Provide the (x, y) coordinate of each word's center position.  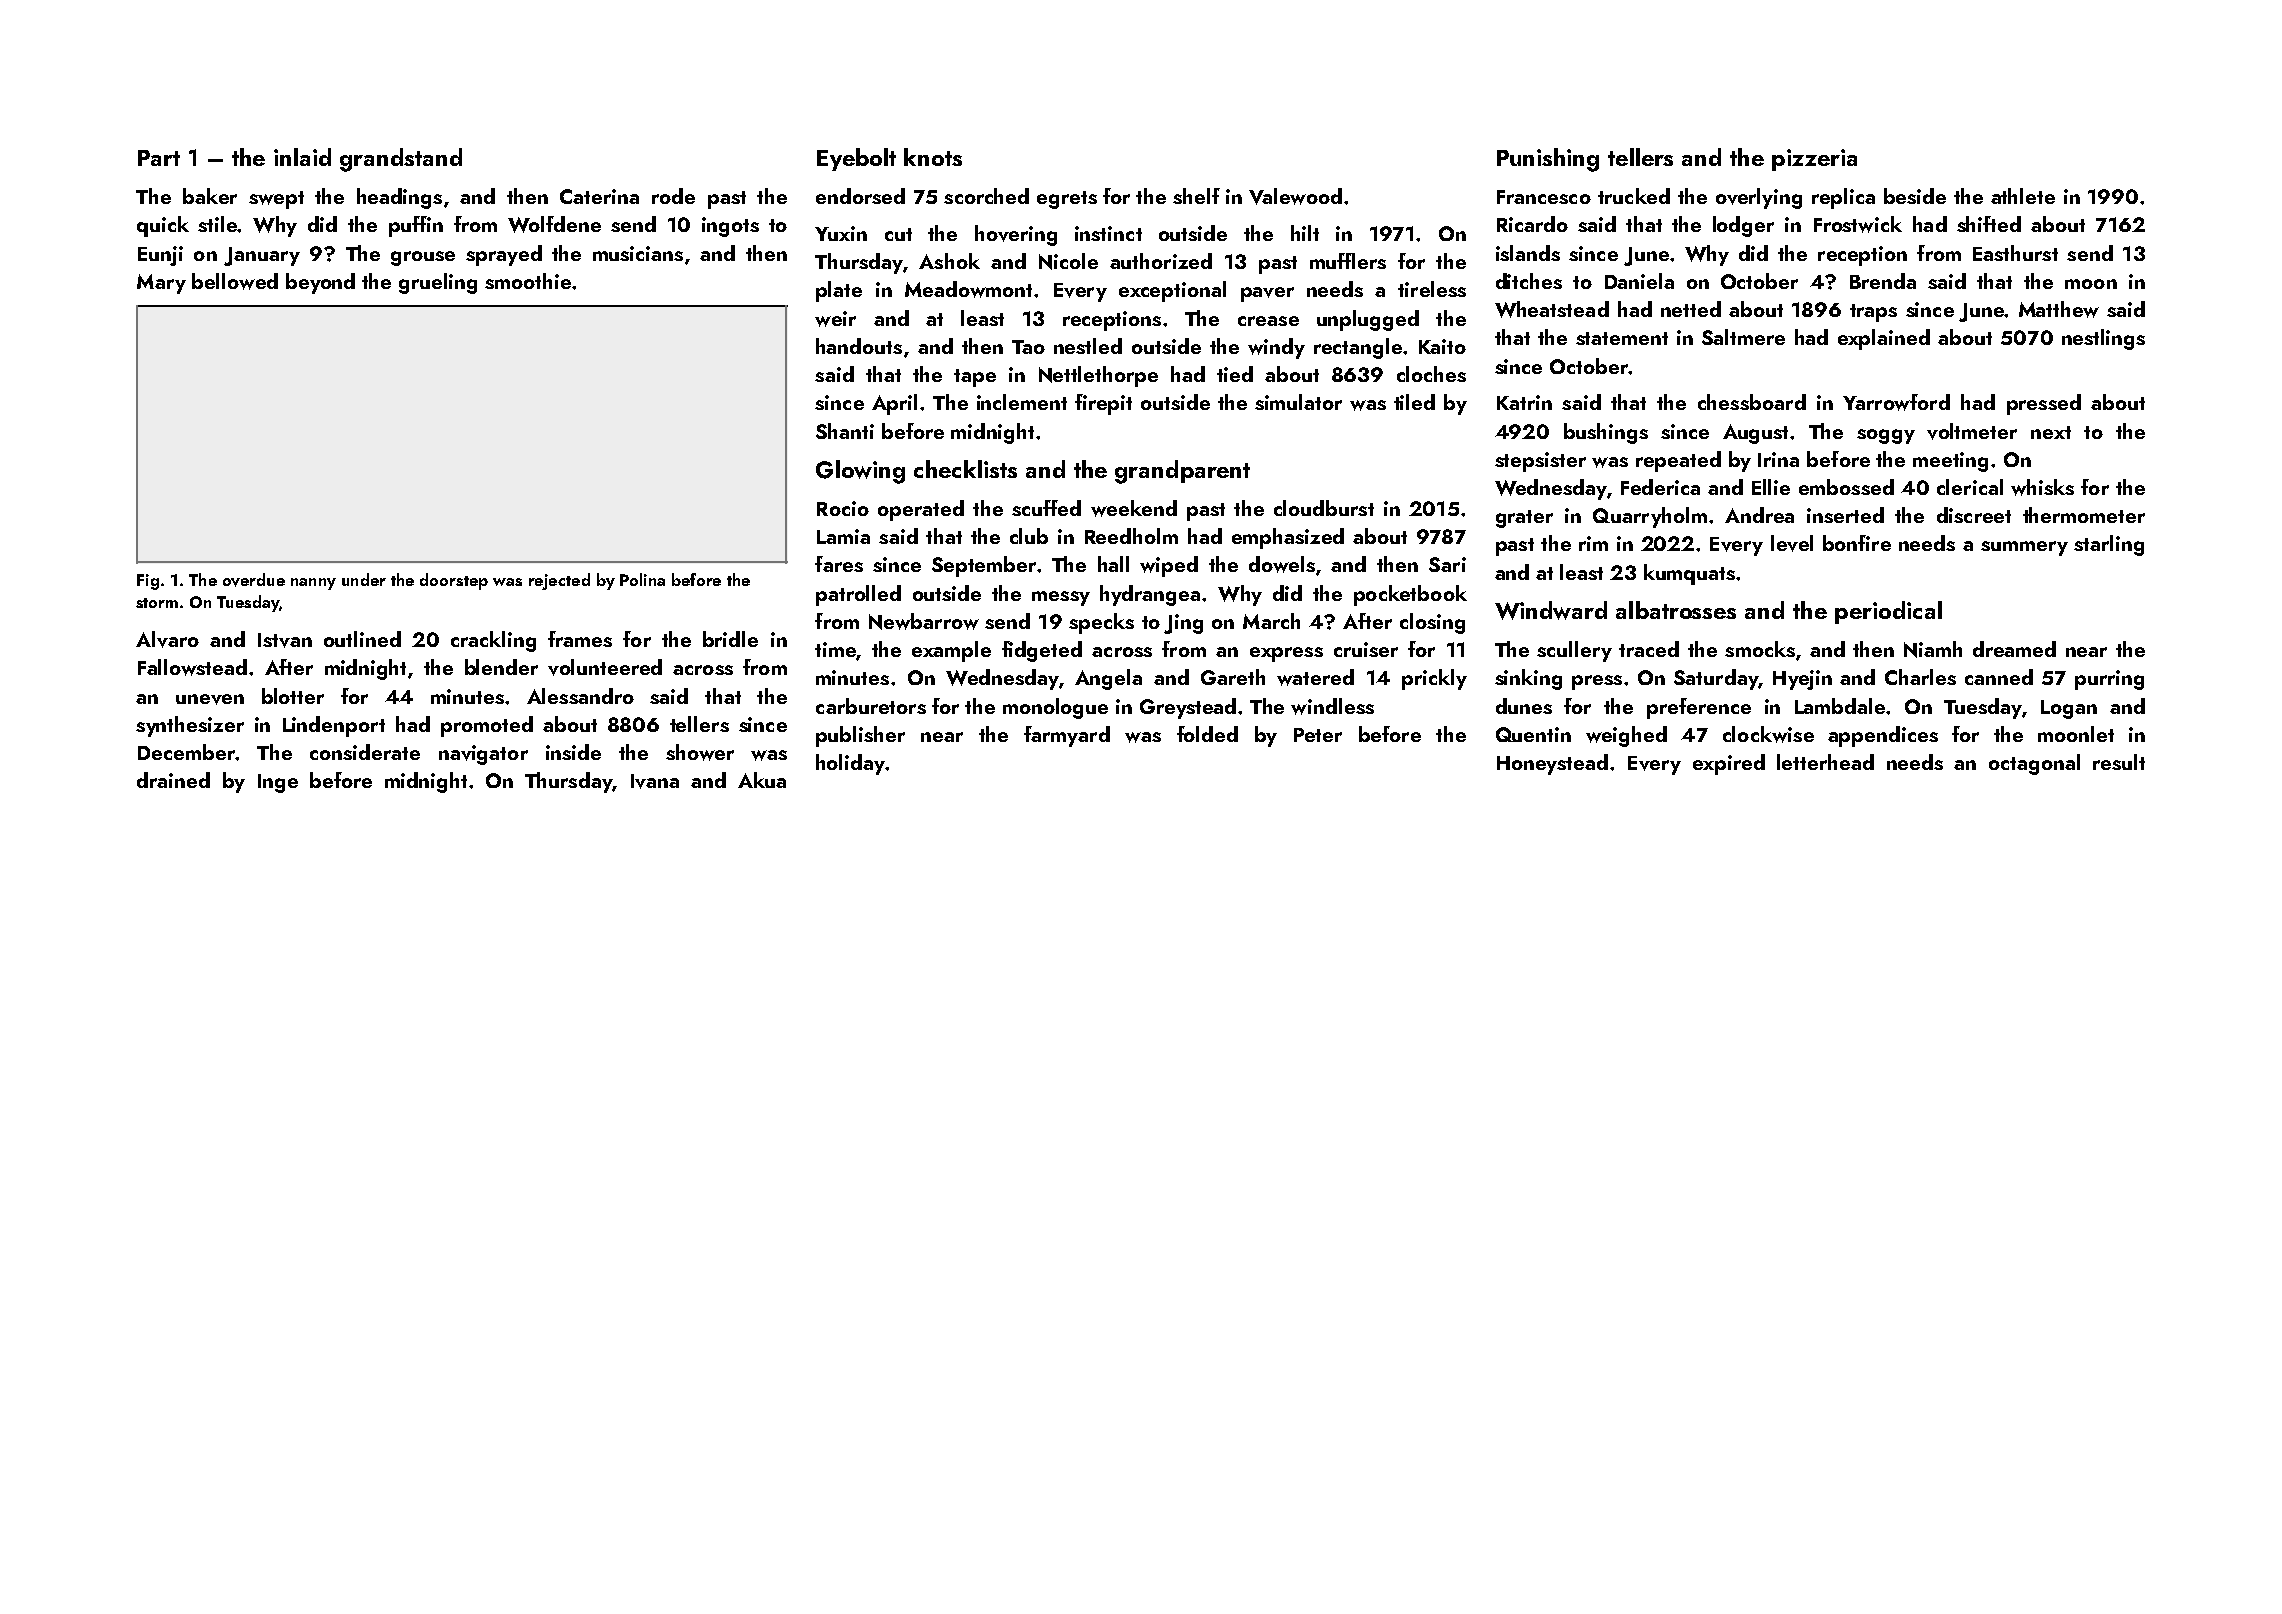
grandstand (401, 160)
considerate (365, 752)
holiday (850, 764)
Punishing (1548, 160)
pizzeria (1814, 160)
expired (1729, 764)
